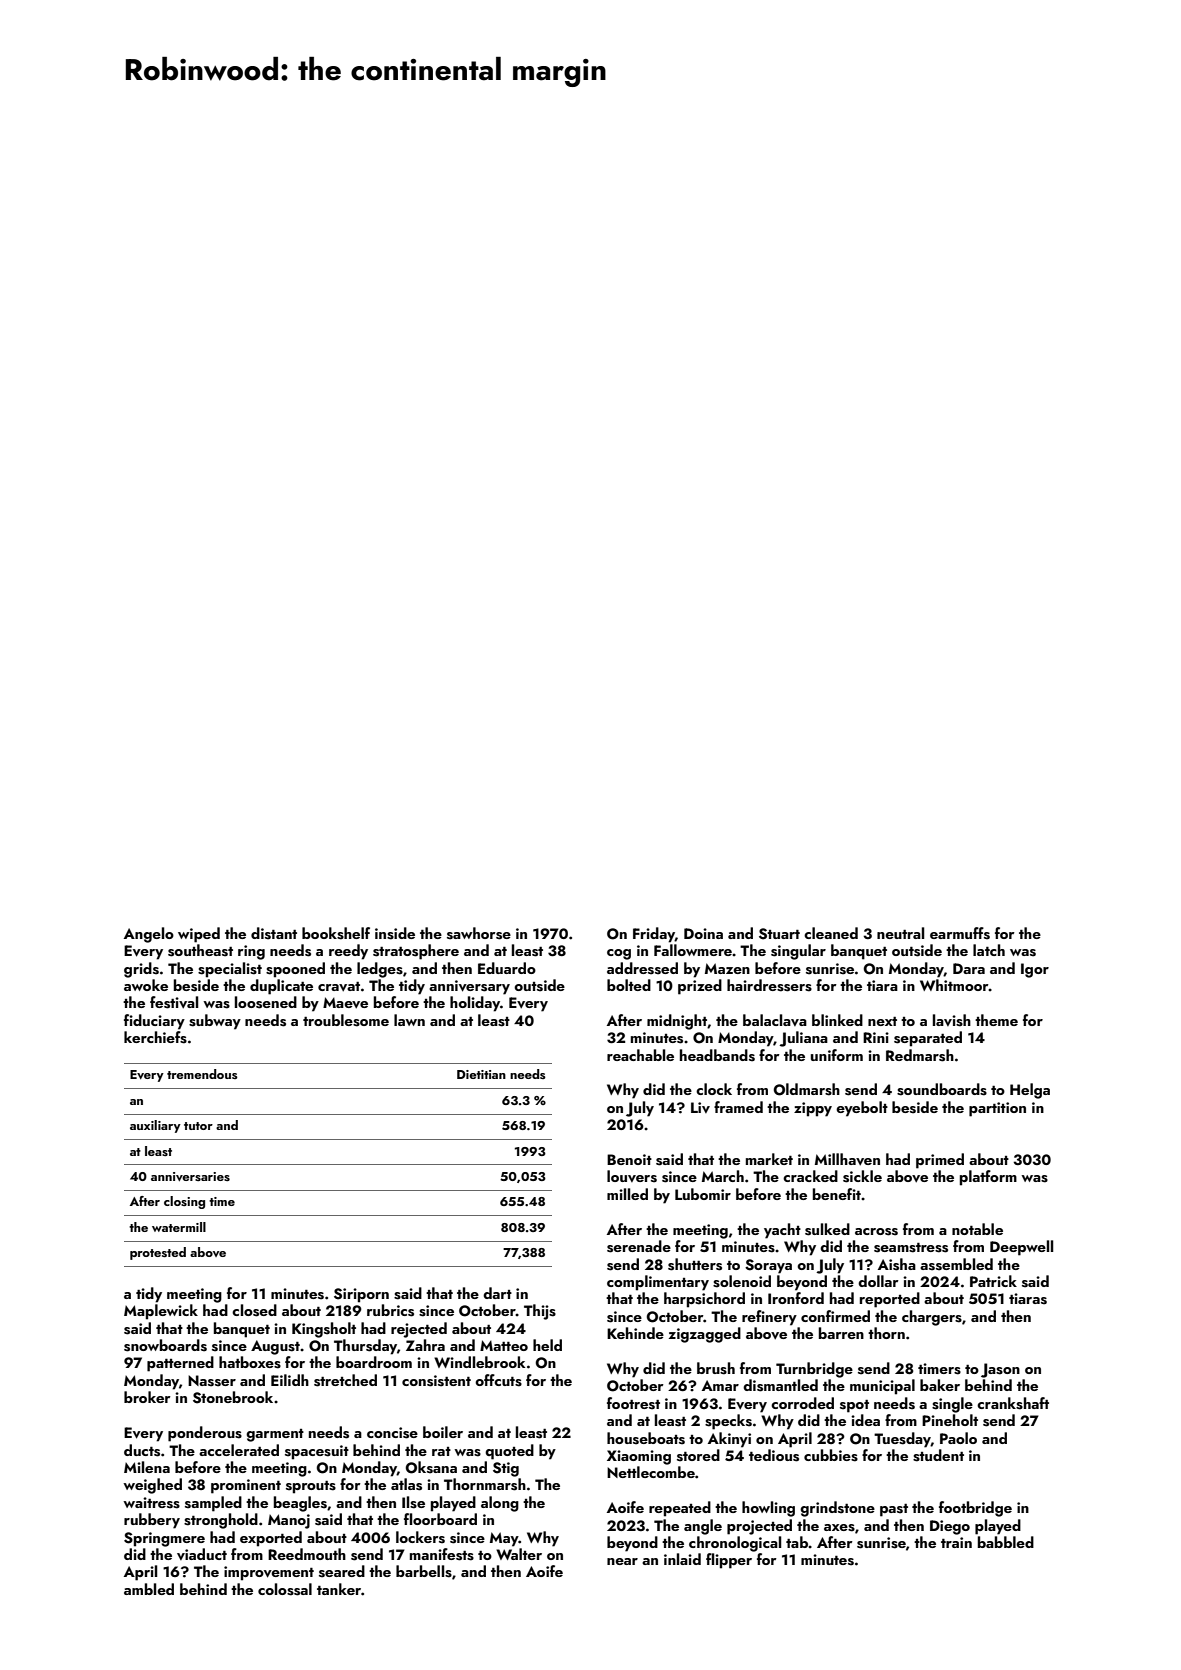 This screenshot has height=1670, width=1181. What do you see at coordinates (807, 1089) in the screenshot?
I see `Oldmarsh` at bounding box center [807, 1089].
